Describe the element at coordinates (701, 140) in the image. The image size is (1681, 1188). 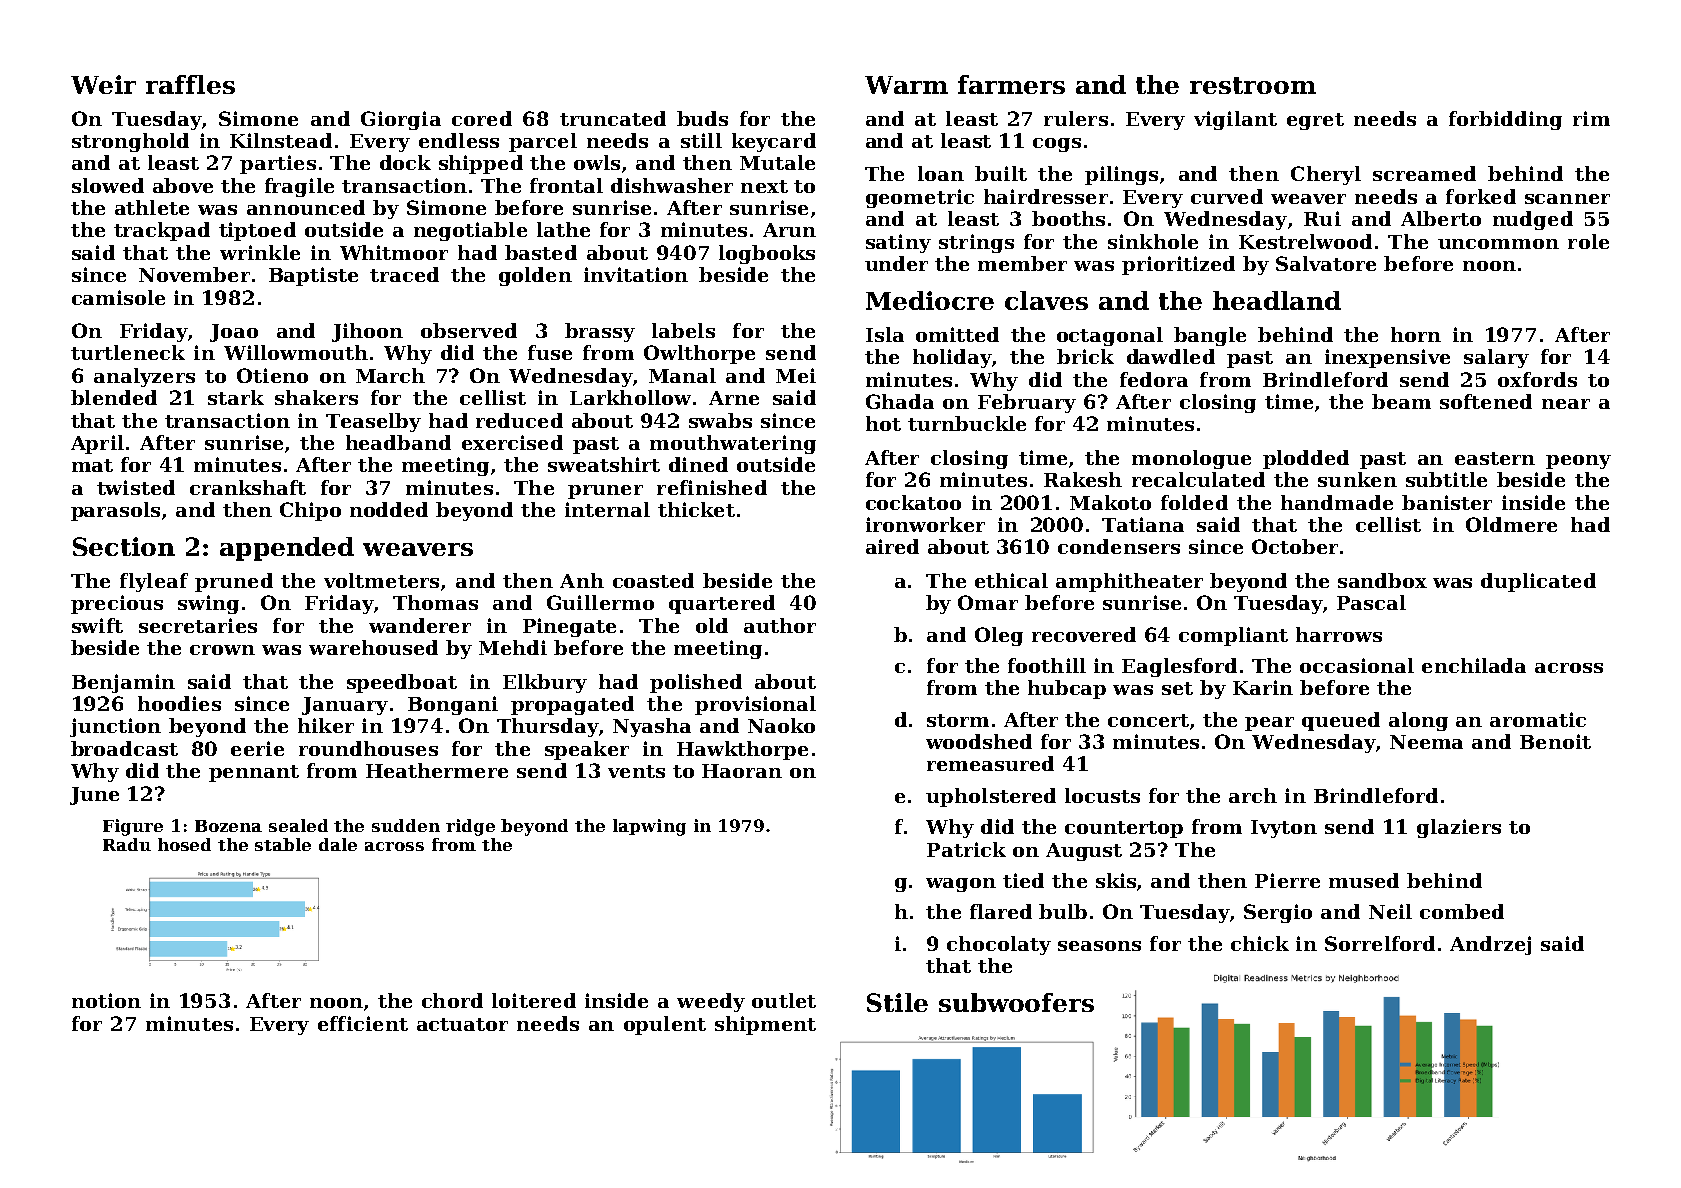
I see `still` at that location.
